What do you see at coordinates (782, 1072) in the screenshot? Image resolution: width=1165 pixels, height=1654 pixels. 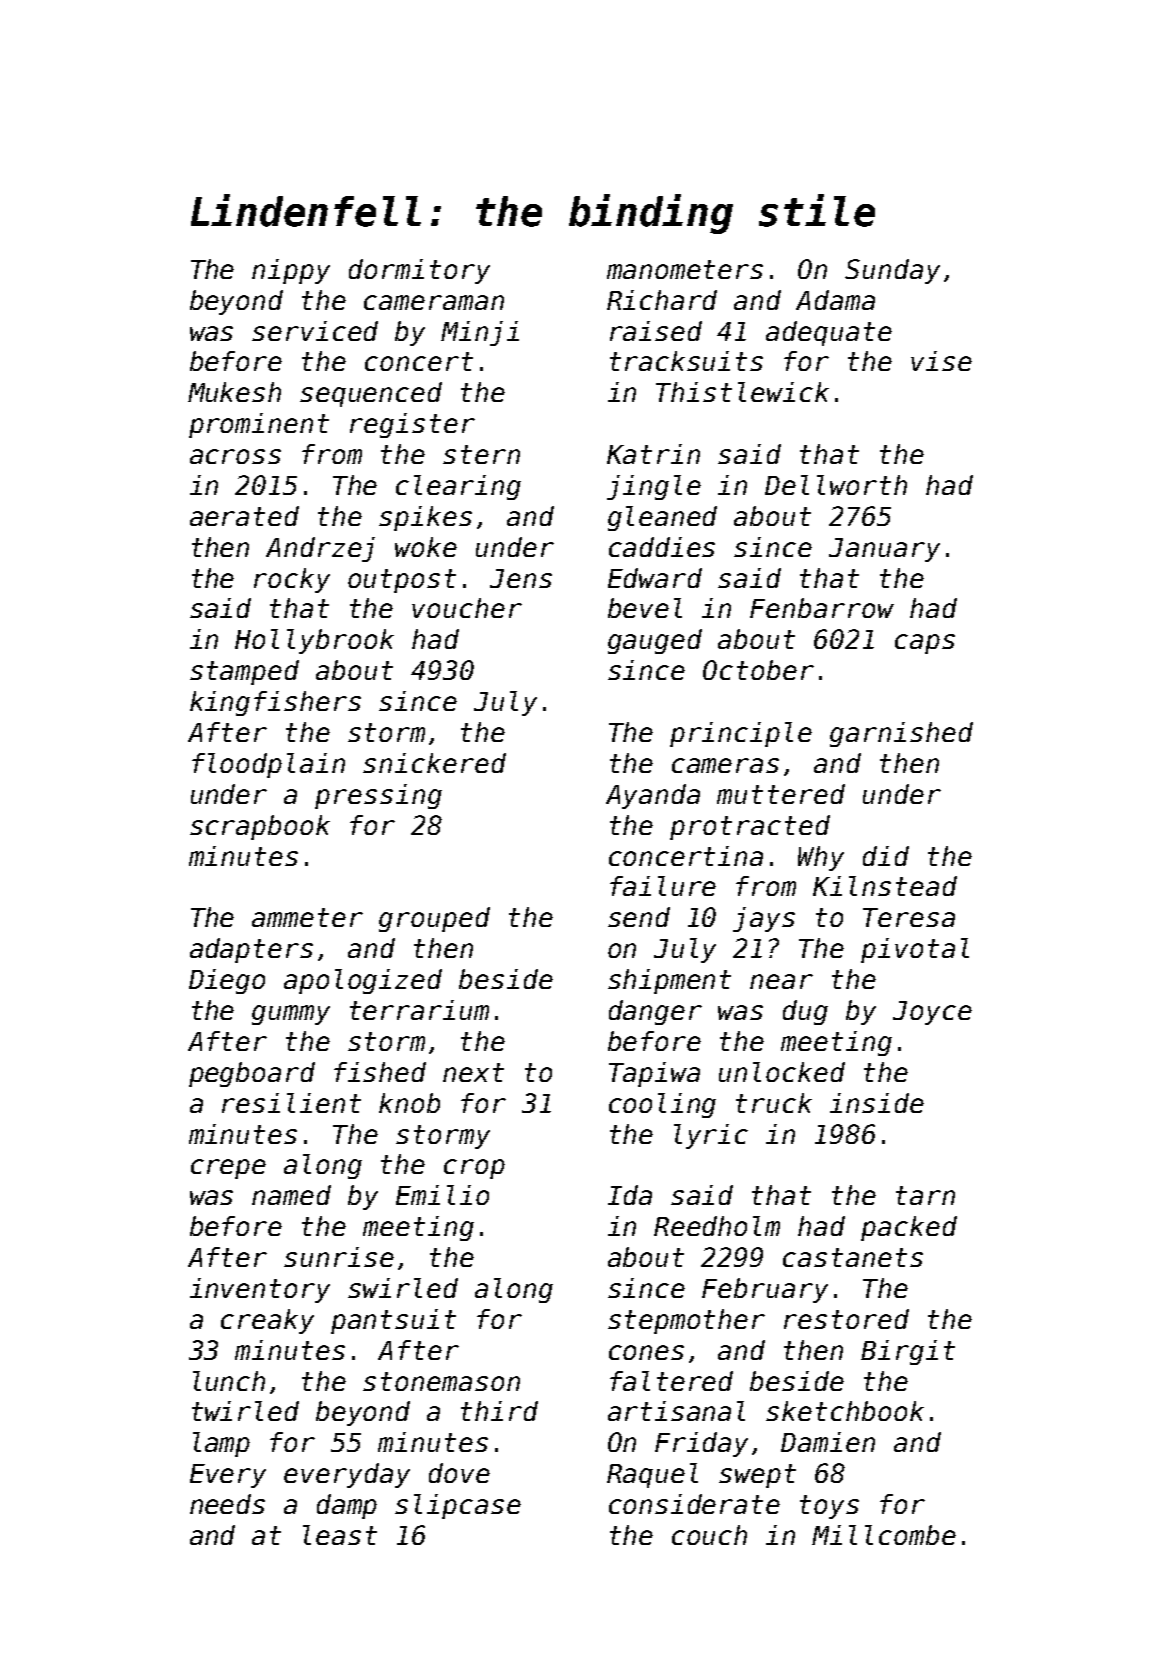 I see `unlocked` at bounding box center [782, 1072].
